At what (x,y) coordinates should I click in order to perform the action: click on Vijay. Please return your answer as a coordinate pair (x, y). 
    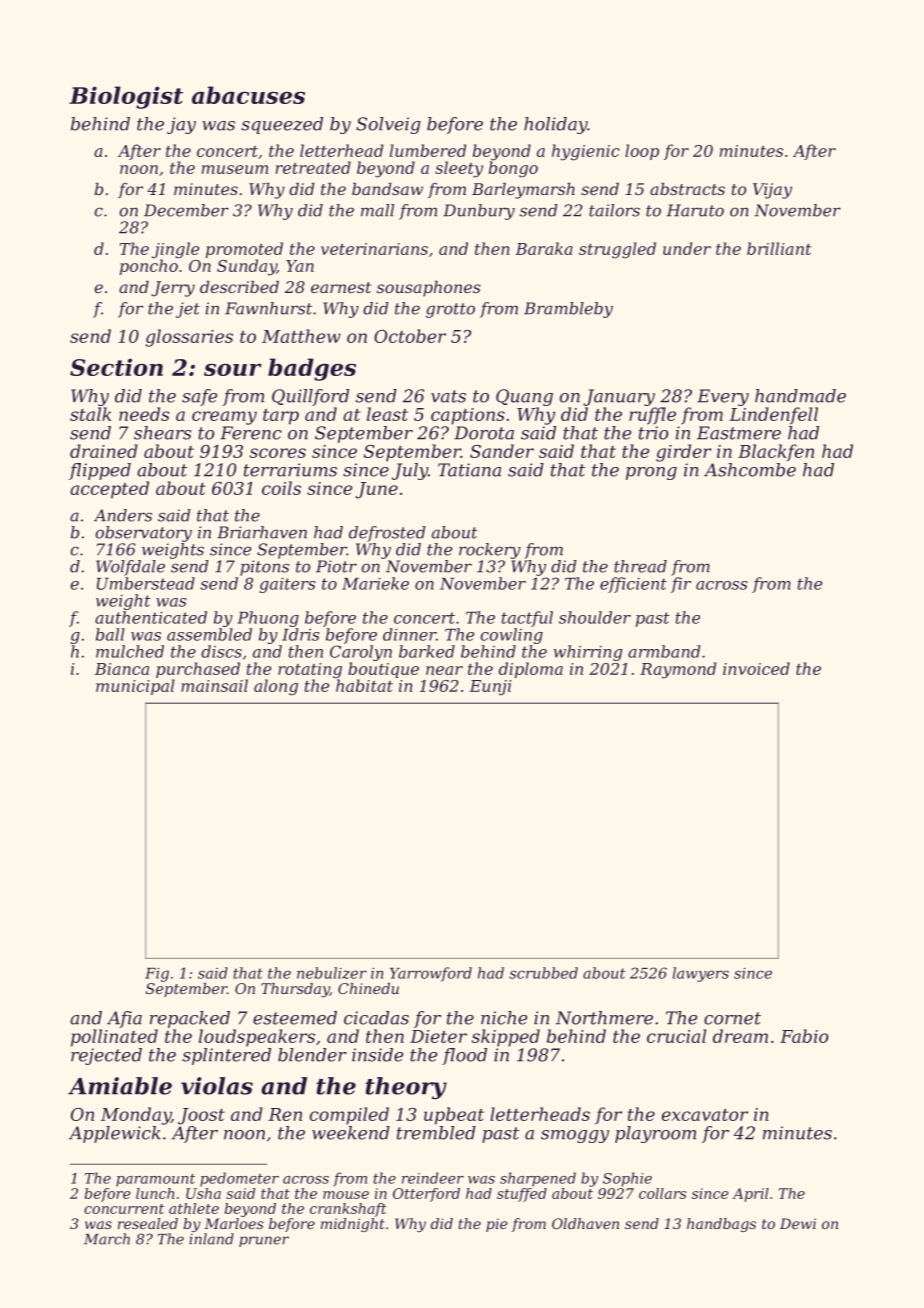
    Looking at the image, I should click on (772, 191).
